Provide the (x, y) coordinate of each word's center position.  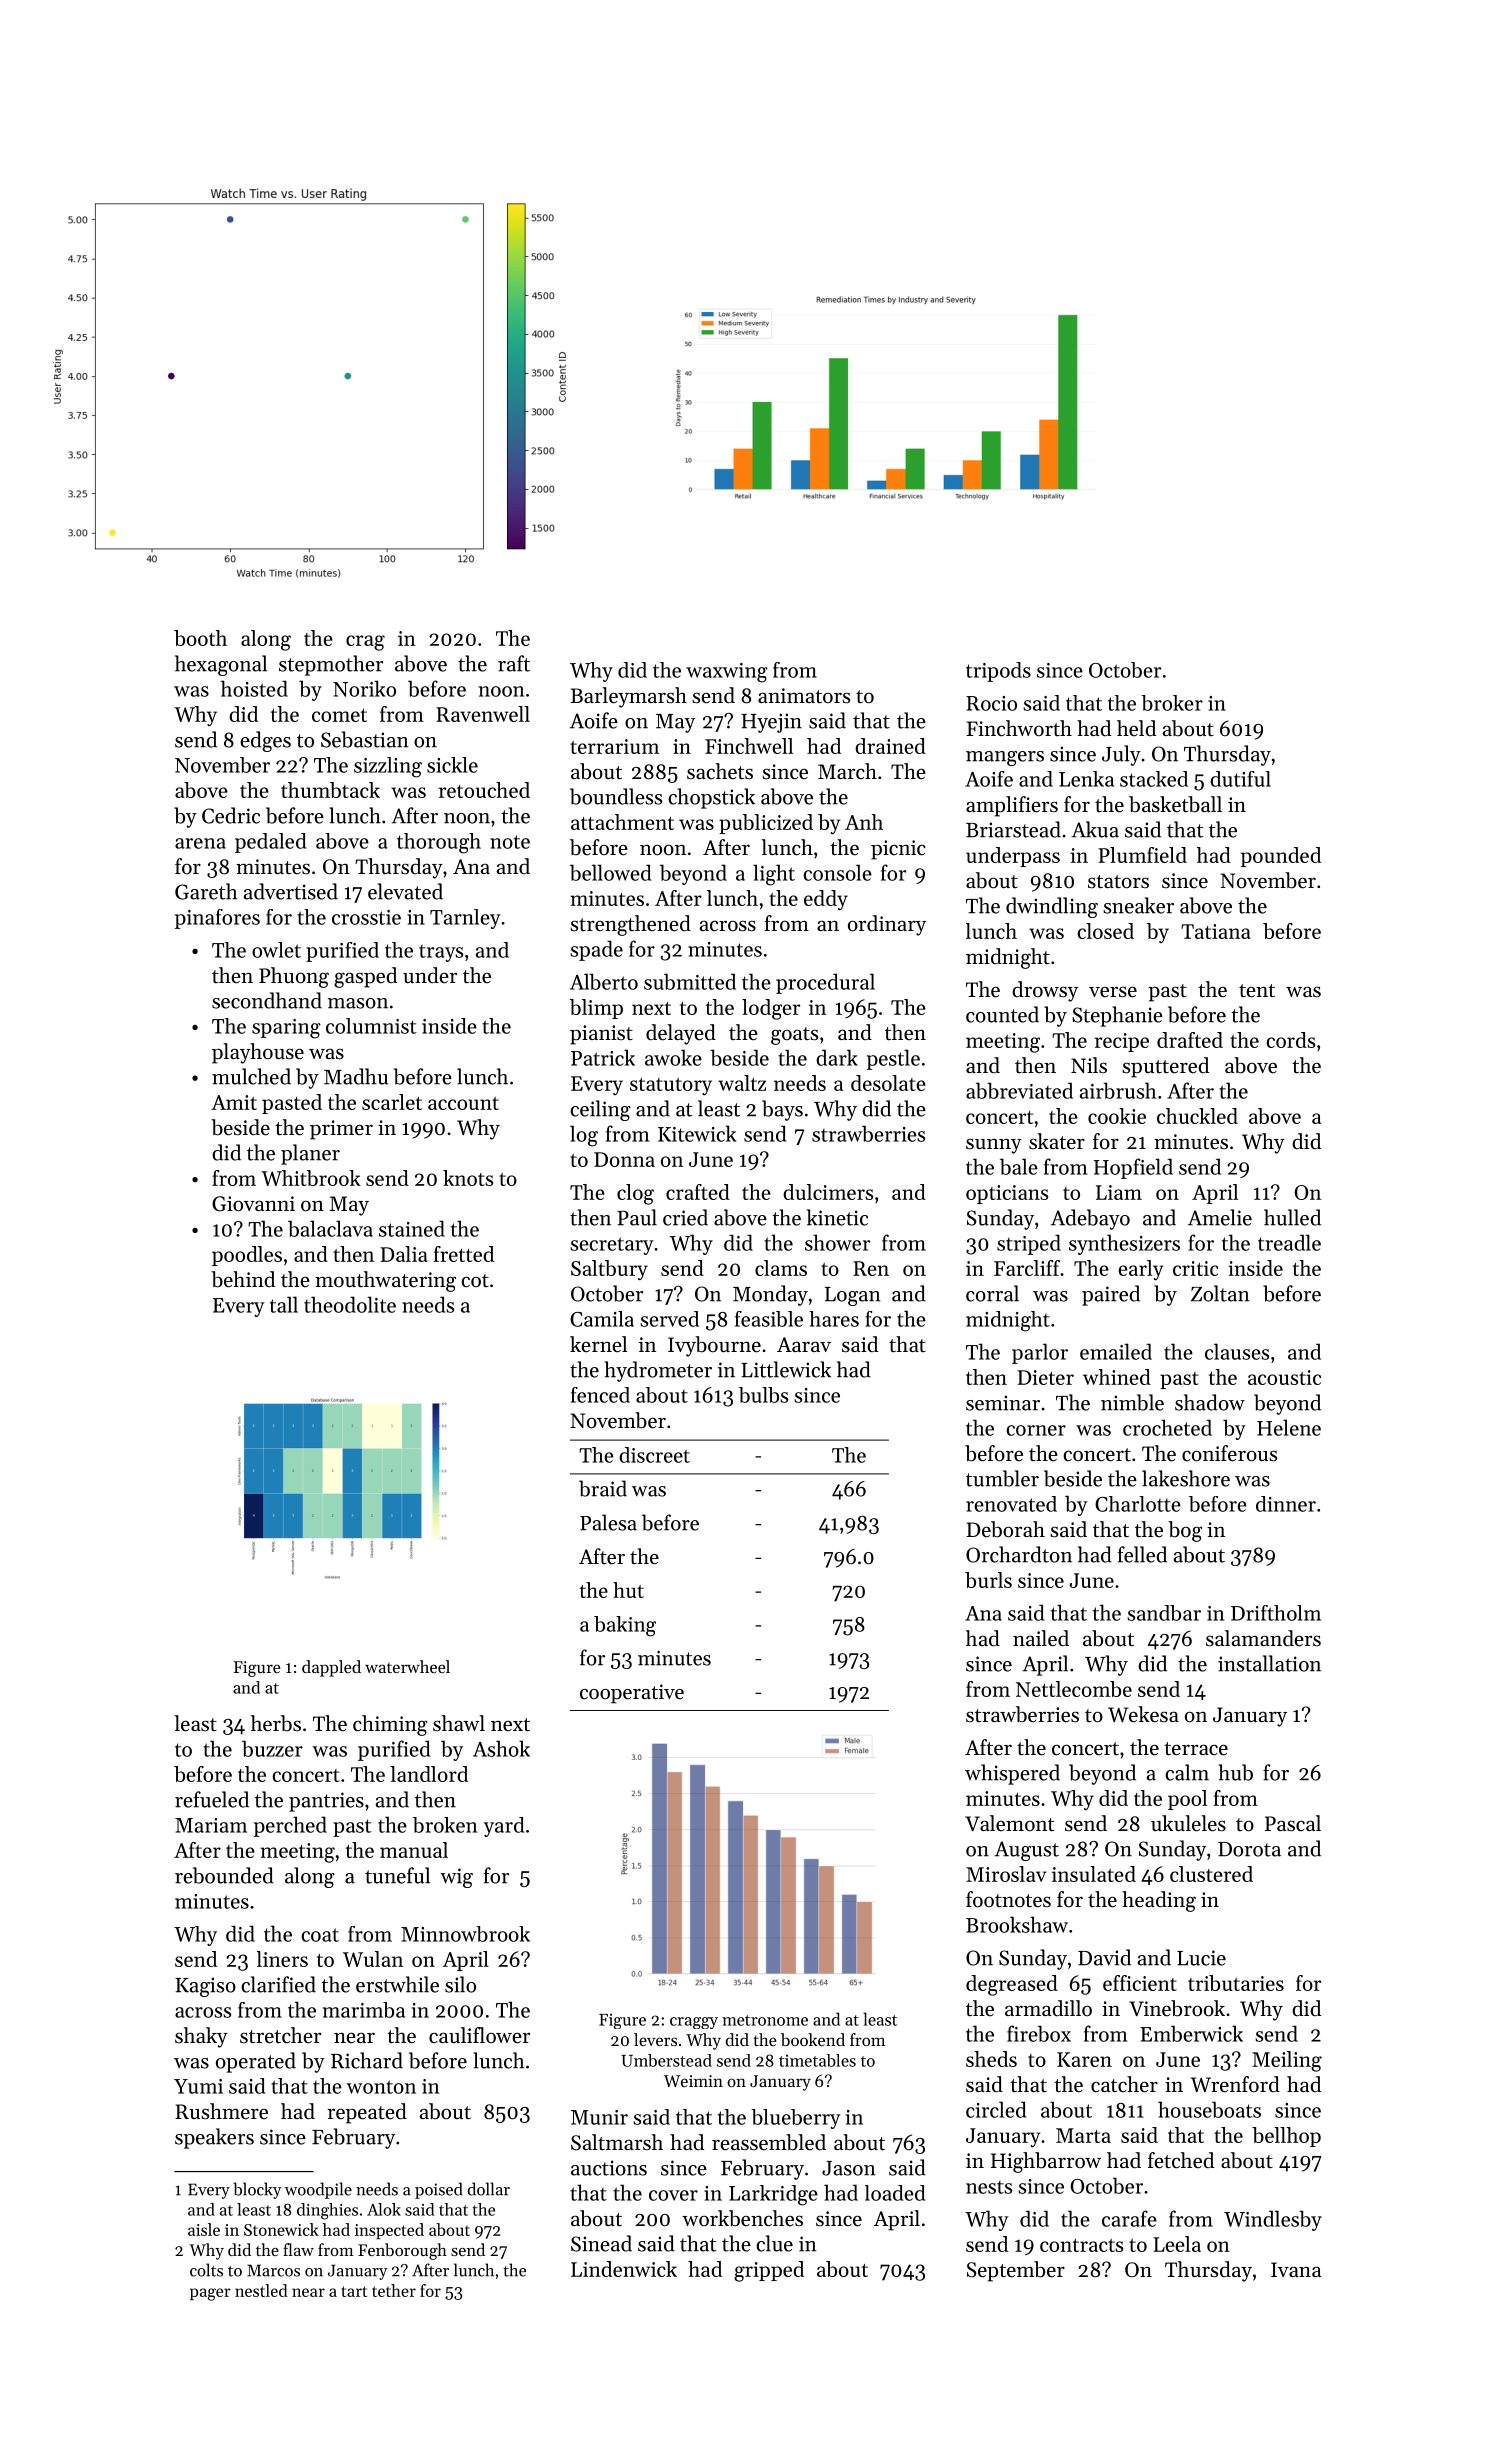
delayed (681, 1034)
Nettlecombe (1074, 1689)
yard (504, 1827)
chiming (390, 1725)
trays (441, 953)
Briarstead (1013, 829)
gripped (769, 2271)
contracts (1081, 2245)
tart (354, 2291)
